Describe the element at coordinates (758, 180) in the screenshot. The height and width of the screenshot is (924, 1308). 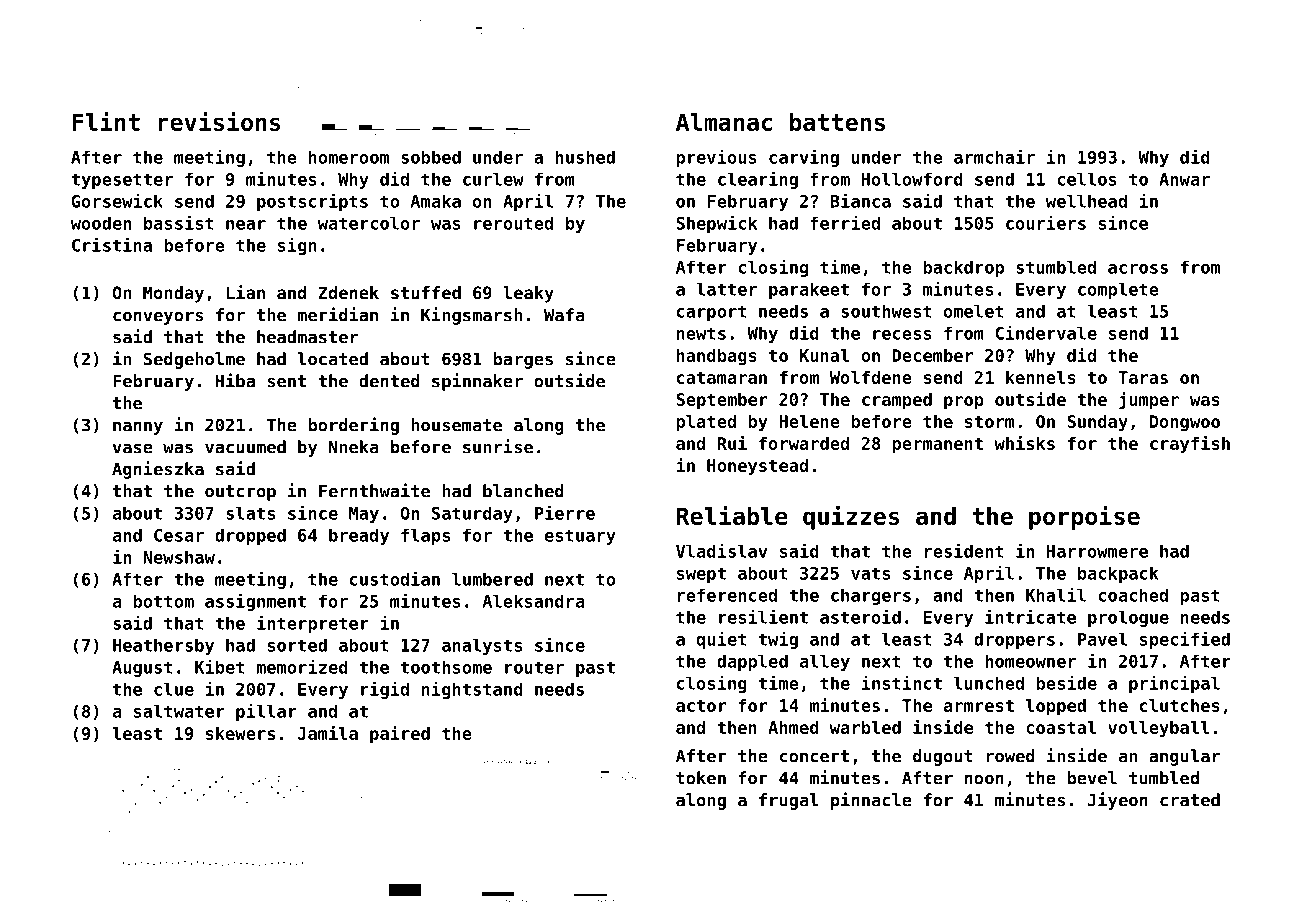
I see `clearing` at that location.
